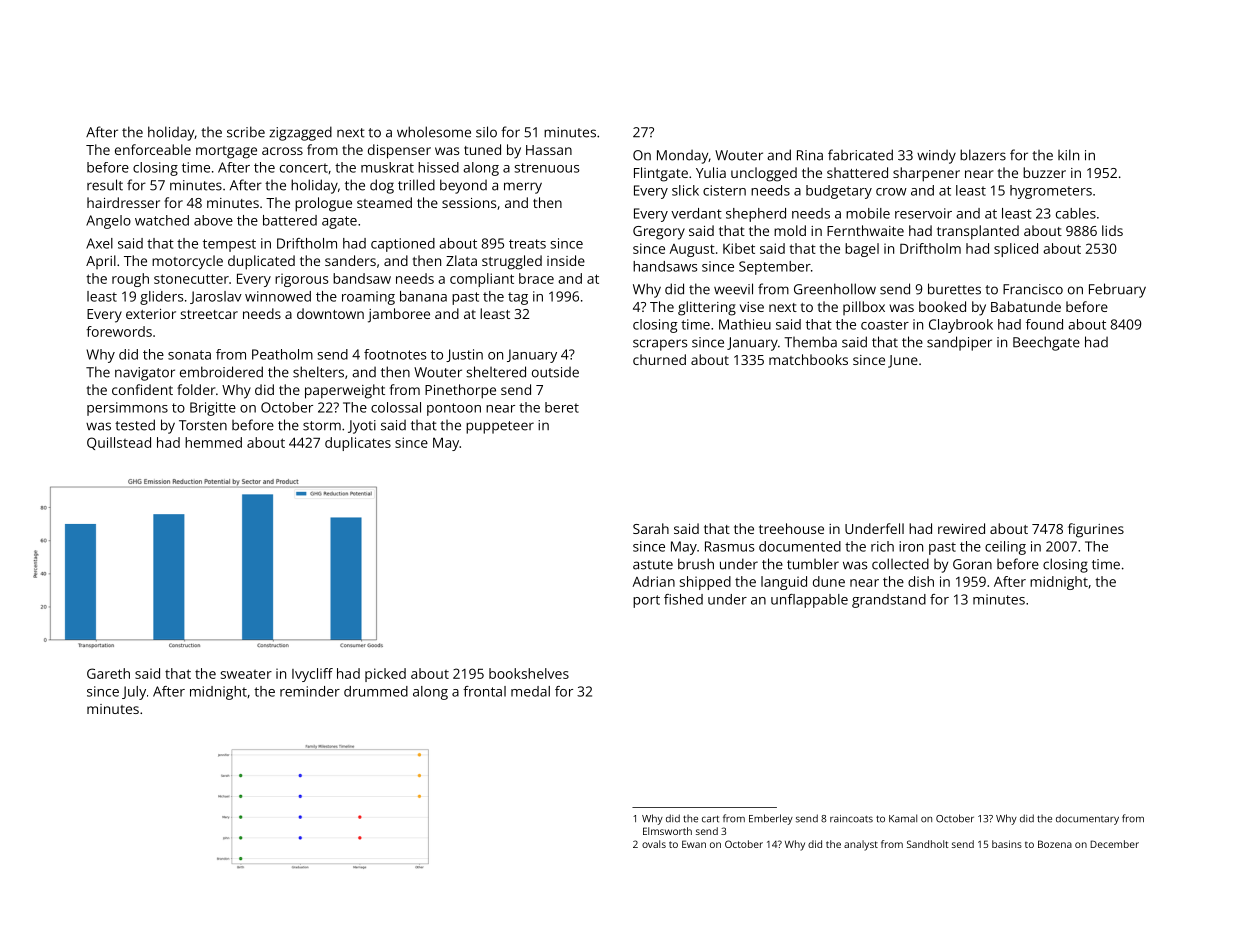 This screenshot has height=952, width=1233. What do you see at coordinates (928, 844) in the screenshot?
I see `Sandholt` at bounding box center [928, 844].
